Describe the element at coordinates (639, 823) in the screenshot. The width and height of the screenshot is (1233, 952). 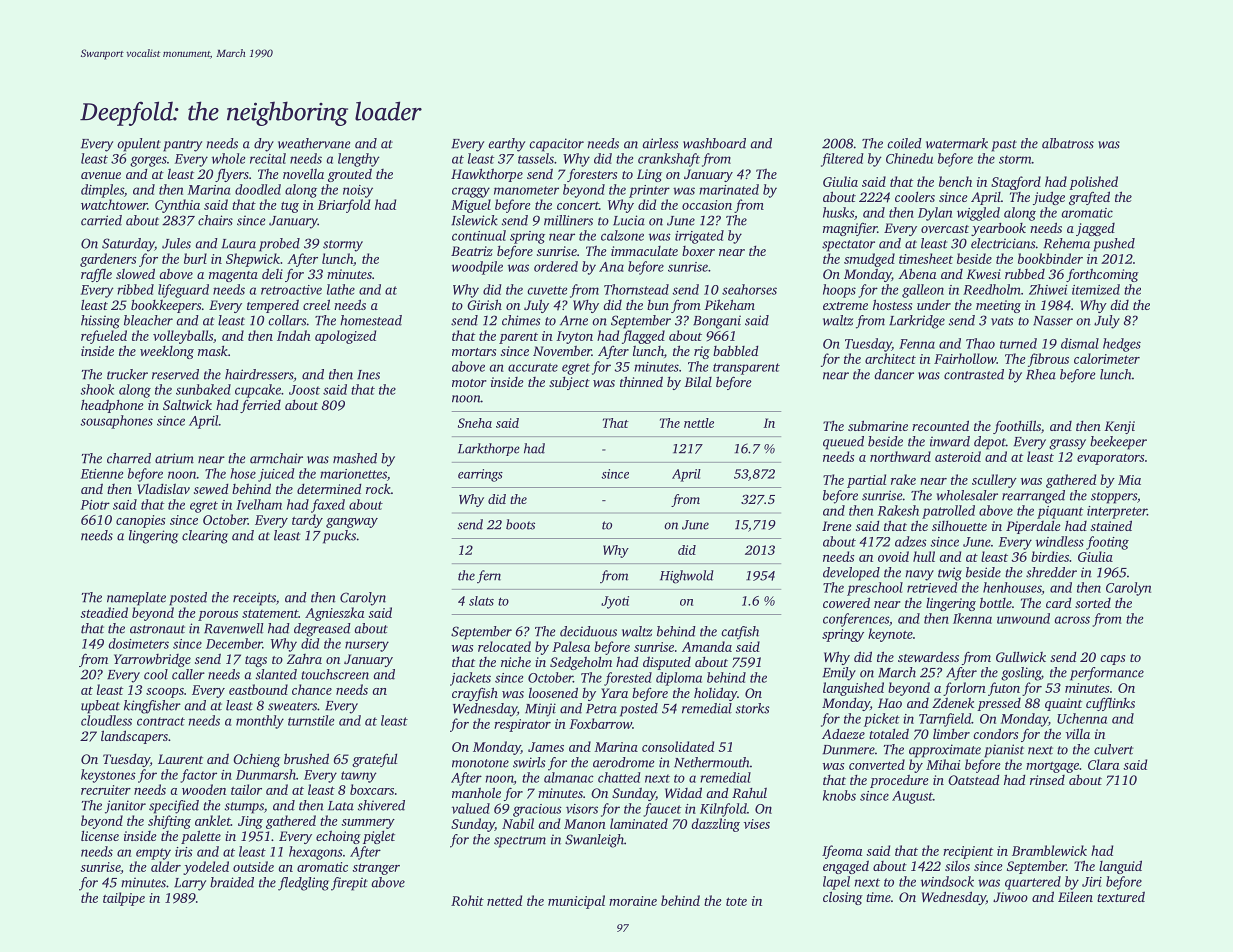
I see `laminated` at that location.
